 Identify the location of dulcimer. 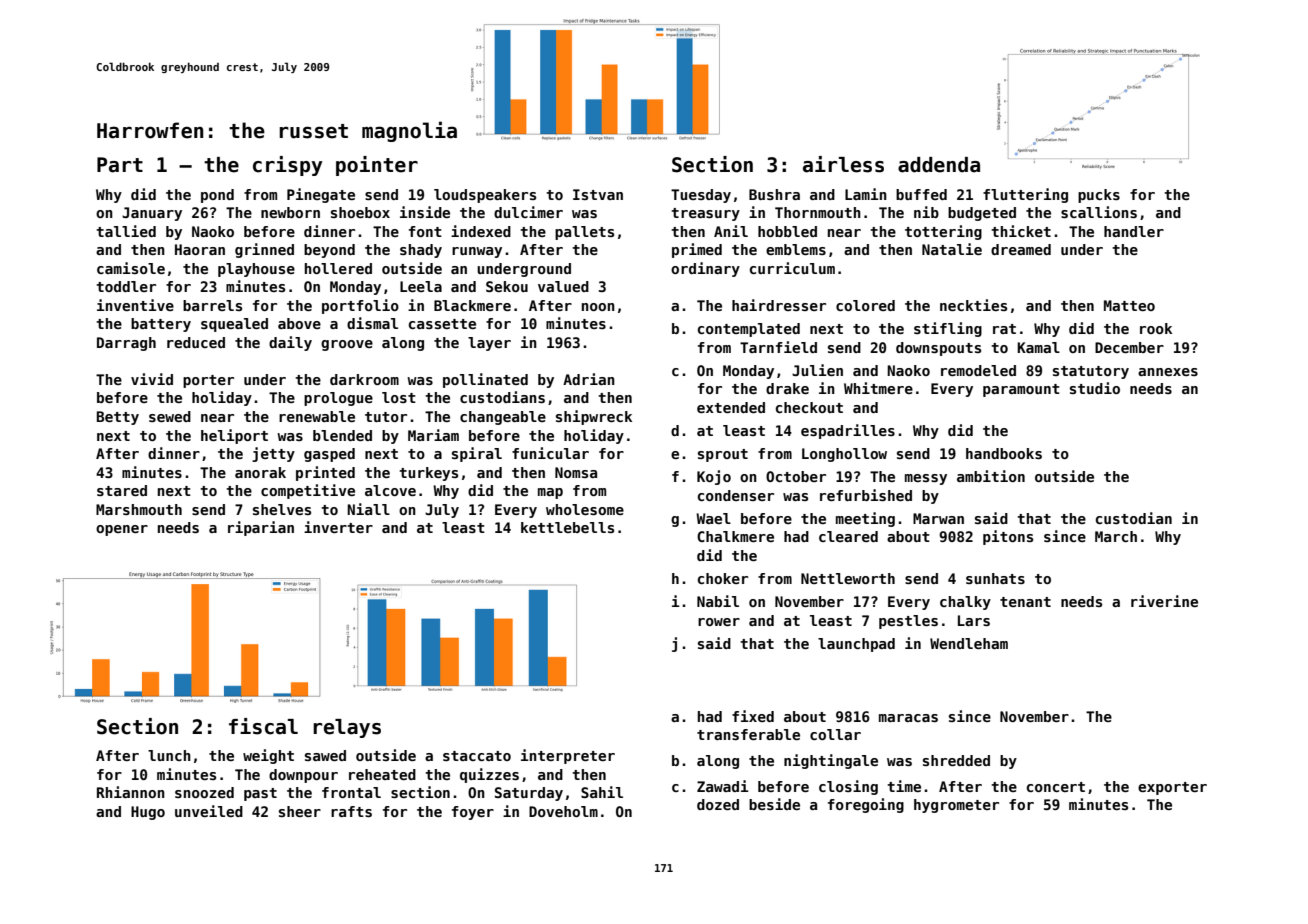
(528, 212).
